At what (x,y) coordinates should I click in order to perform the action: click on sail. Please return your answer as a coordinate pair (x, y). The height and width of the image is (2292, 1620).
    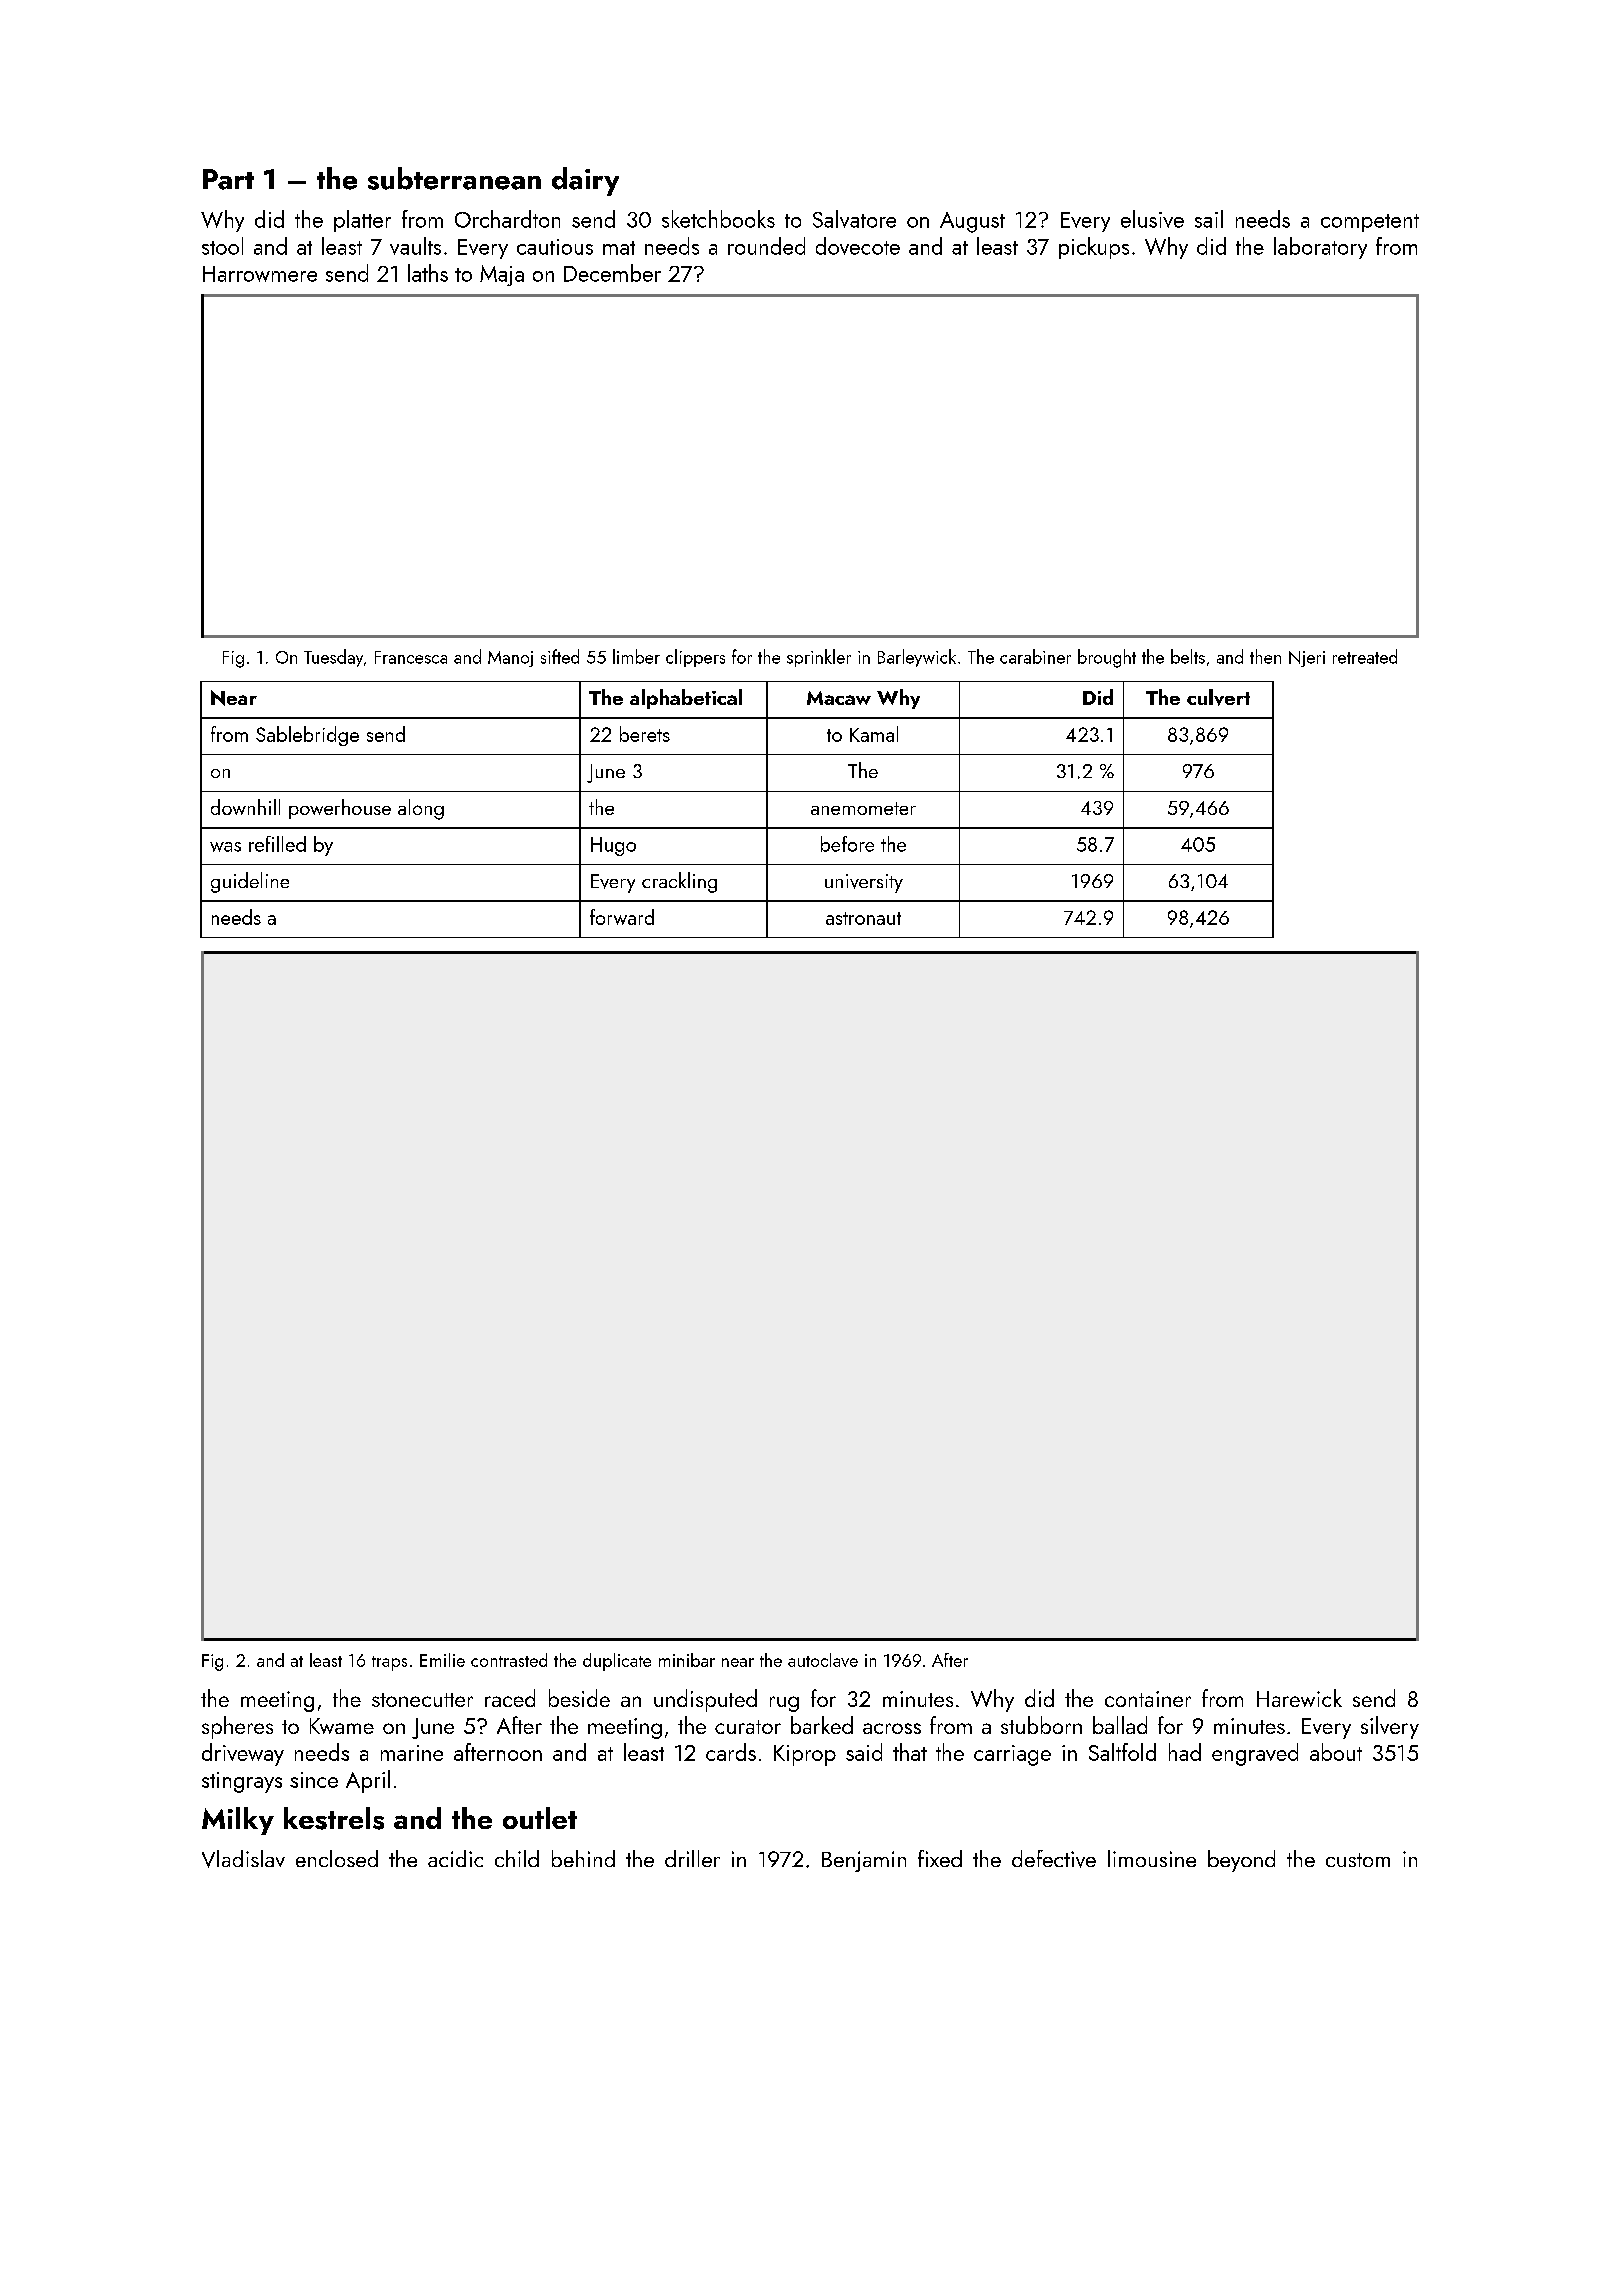
    Looking at the image, I should click on (1209, 219).
